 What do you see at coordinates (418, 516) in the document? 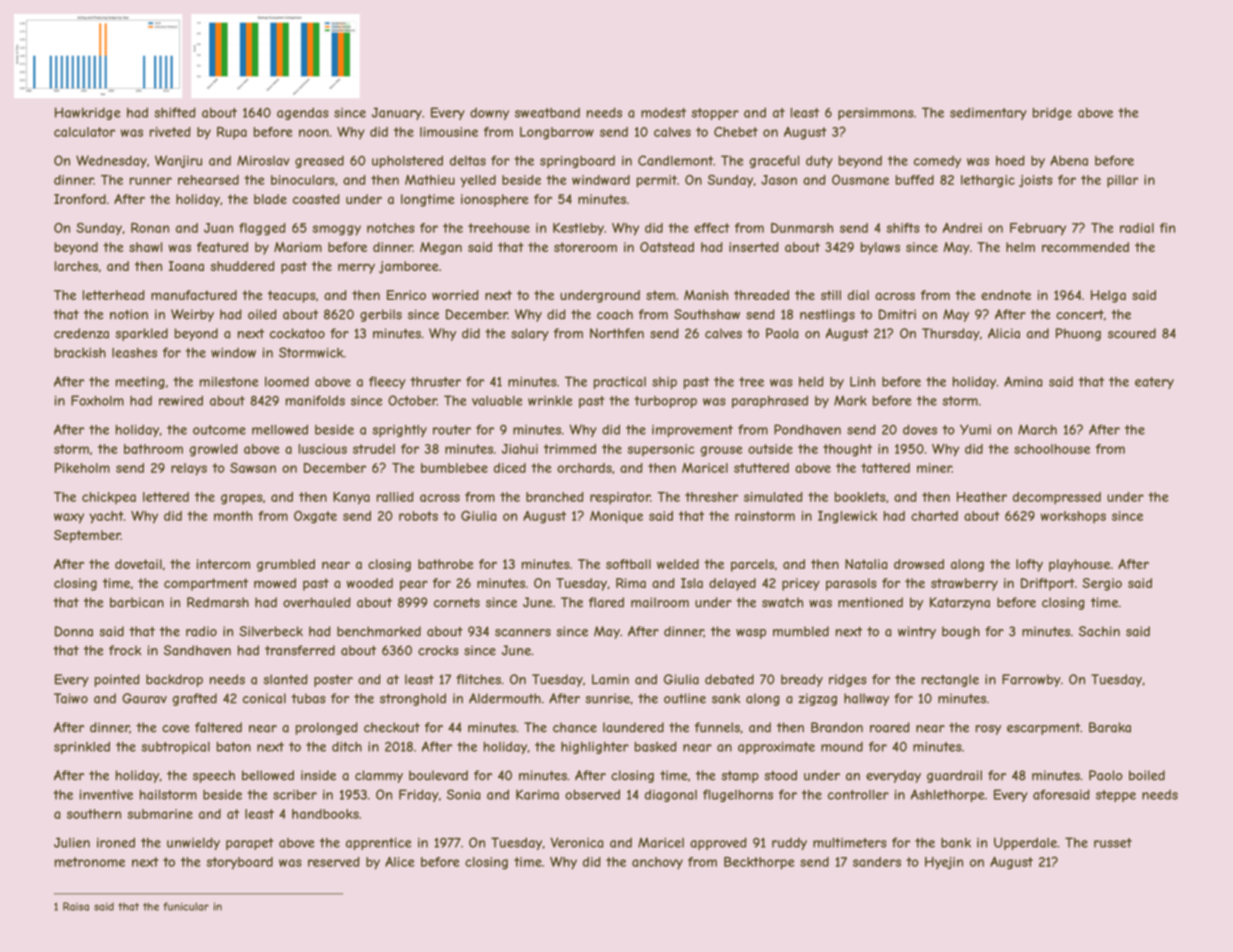
I see `robots` at bounding box center [418, 516].
